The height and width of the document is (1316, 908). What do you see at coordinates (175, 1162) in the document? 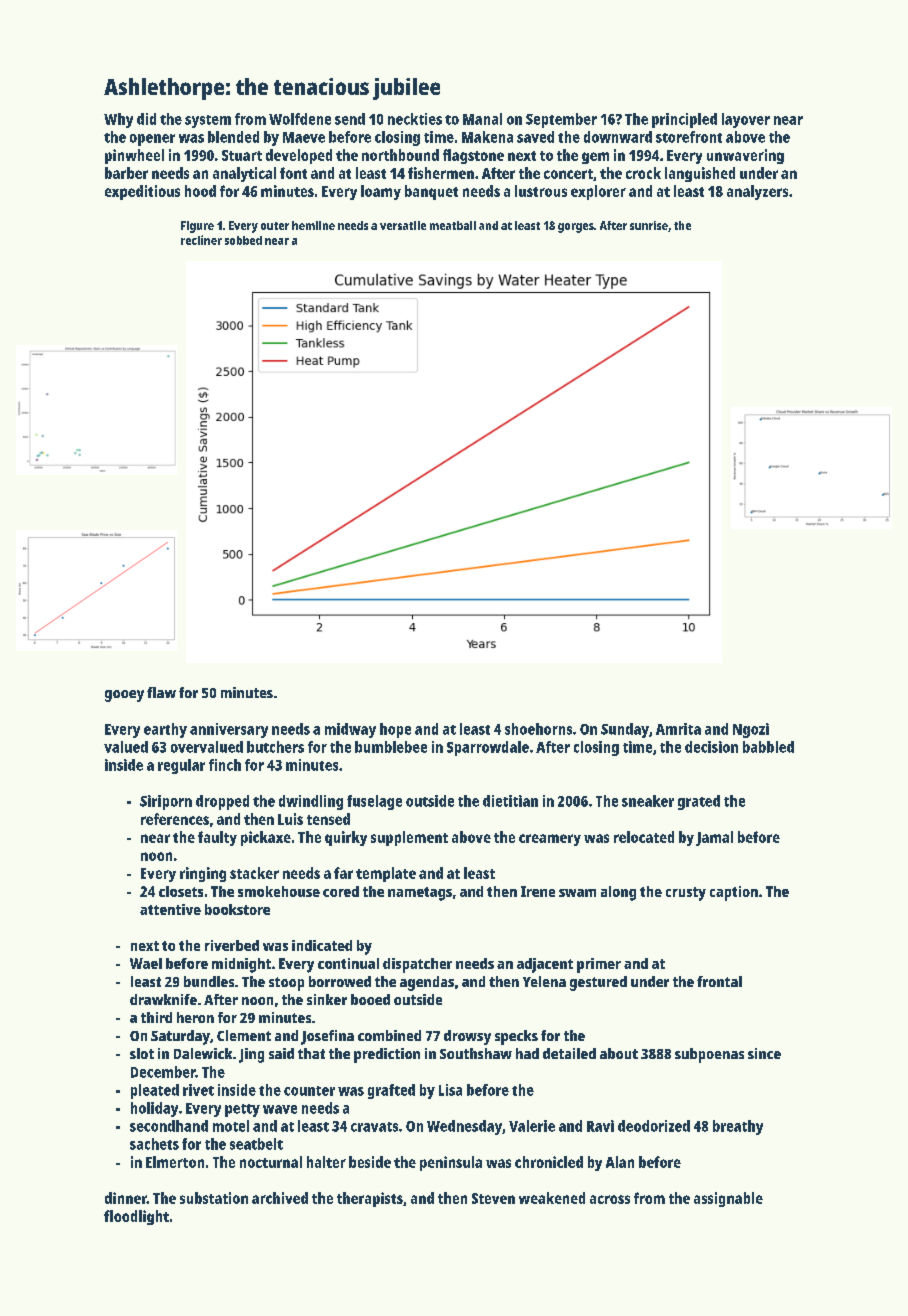
I see `Elmerton` at bounding box center [175, 1162].
